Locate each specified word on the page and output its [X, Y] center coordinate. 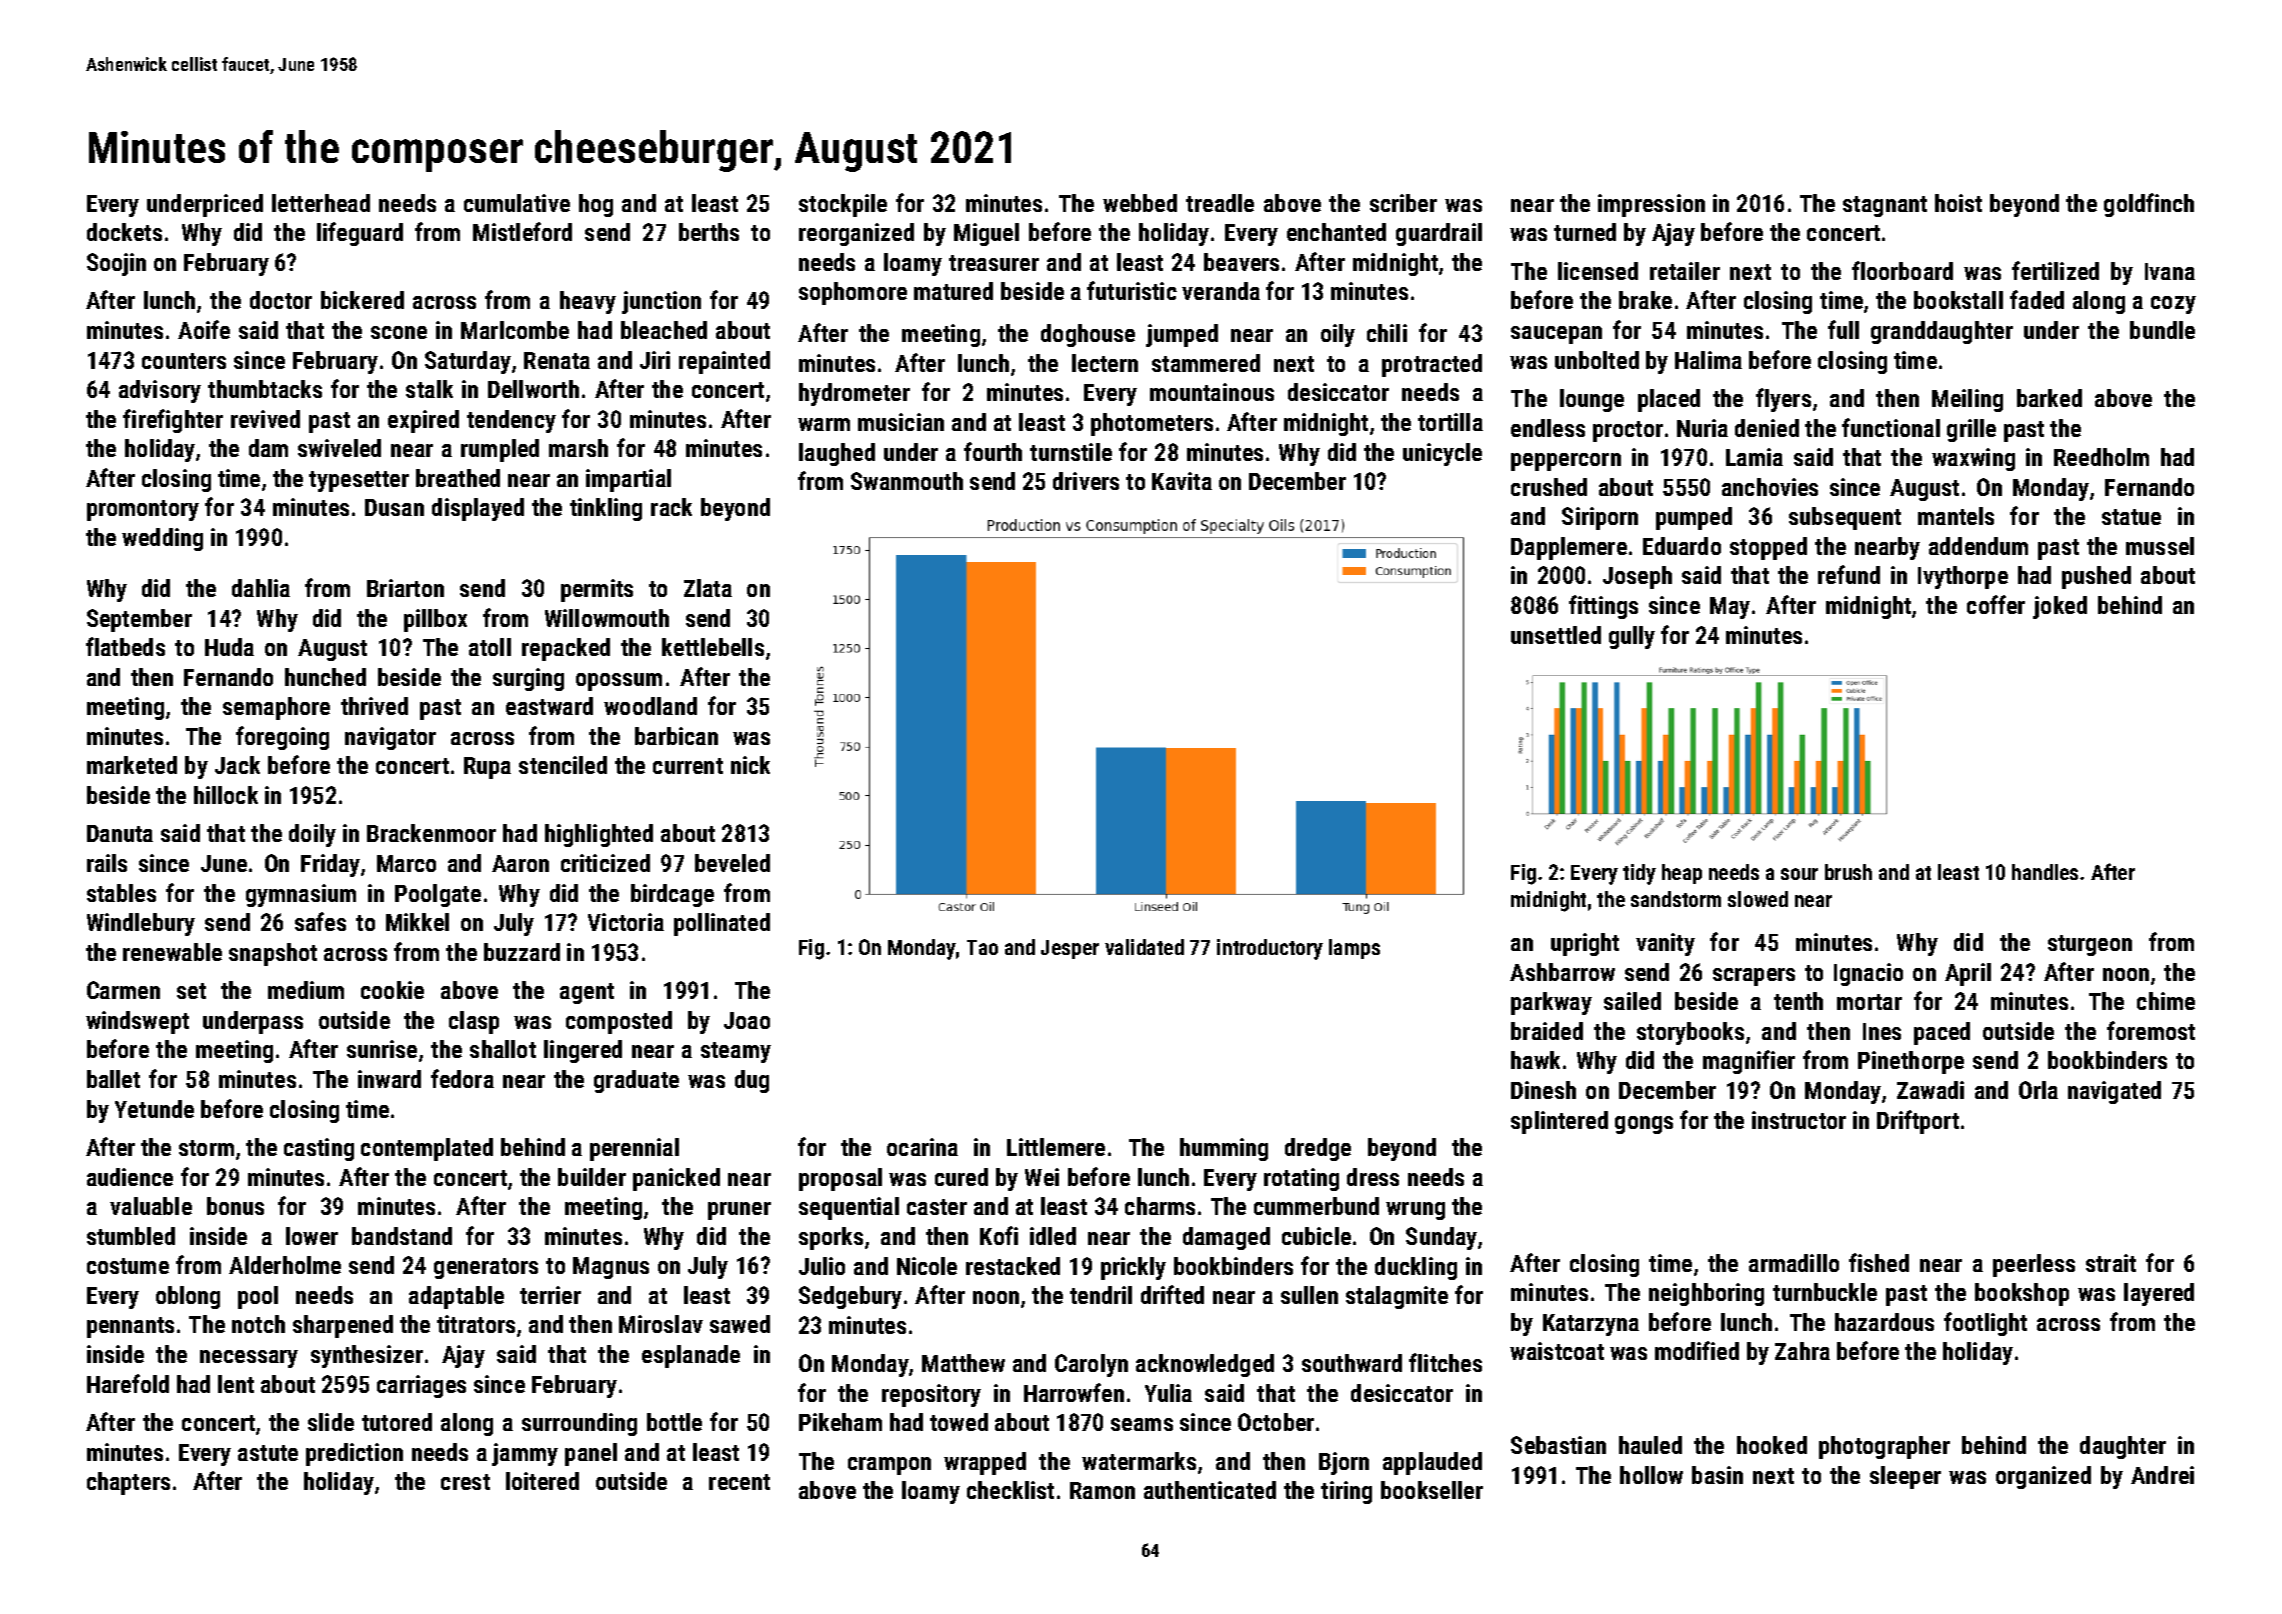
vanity [1665, 944]
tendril [1101, 1295]
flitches [1445, 1362]
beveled [732, 863]
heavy [588, 302]
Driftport [1918, 1122]
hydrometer [854, 394]
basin [1717, 1475]
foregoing [282, 738]
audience [130, 1177]
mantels [1956, 516]
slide [331, 1422]
